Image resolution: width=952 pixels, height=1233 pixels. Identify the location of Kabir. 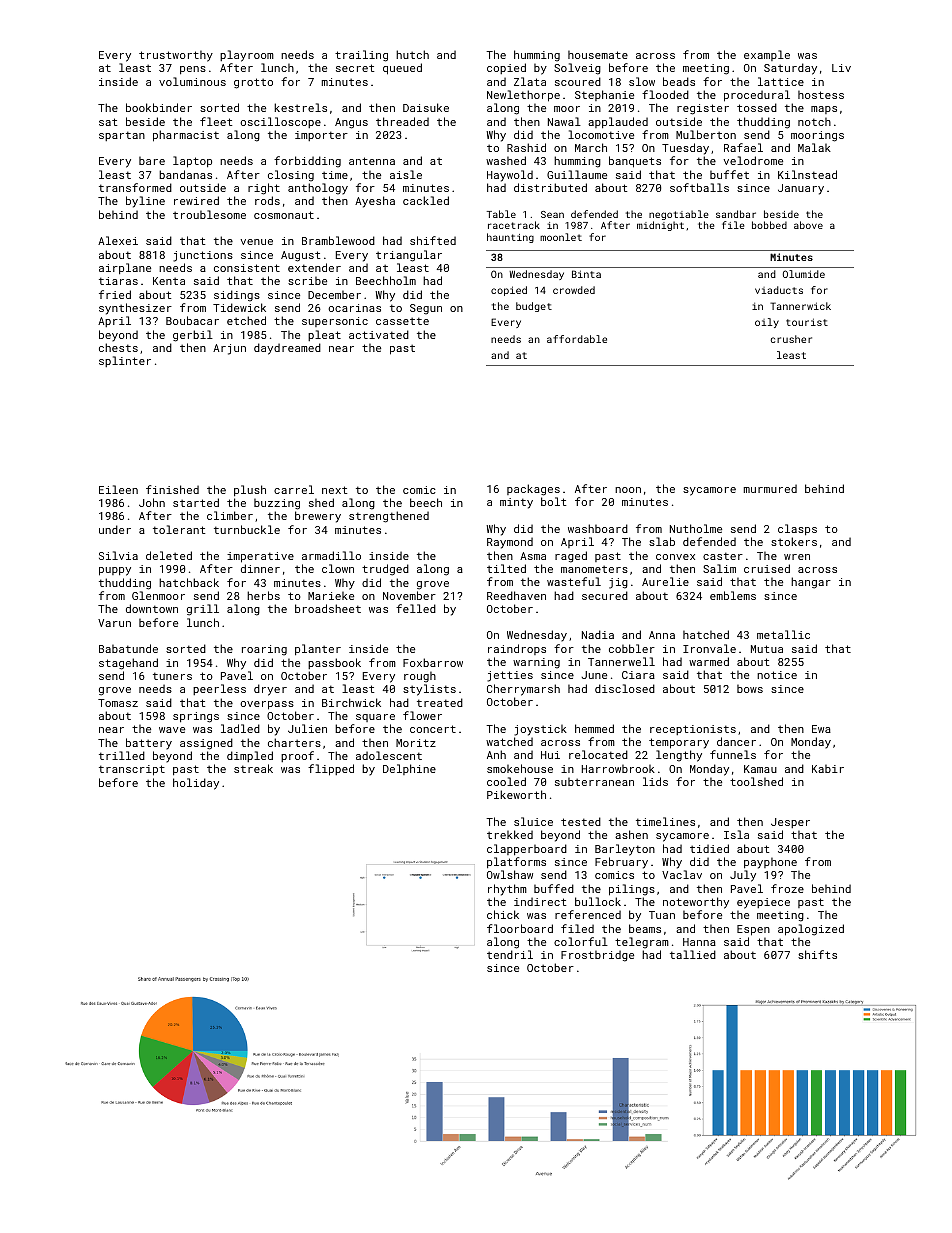
(828, 769).
